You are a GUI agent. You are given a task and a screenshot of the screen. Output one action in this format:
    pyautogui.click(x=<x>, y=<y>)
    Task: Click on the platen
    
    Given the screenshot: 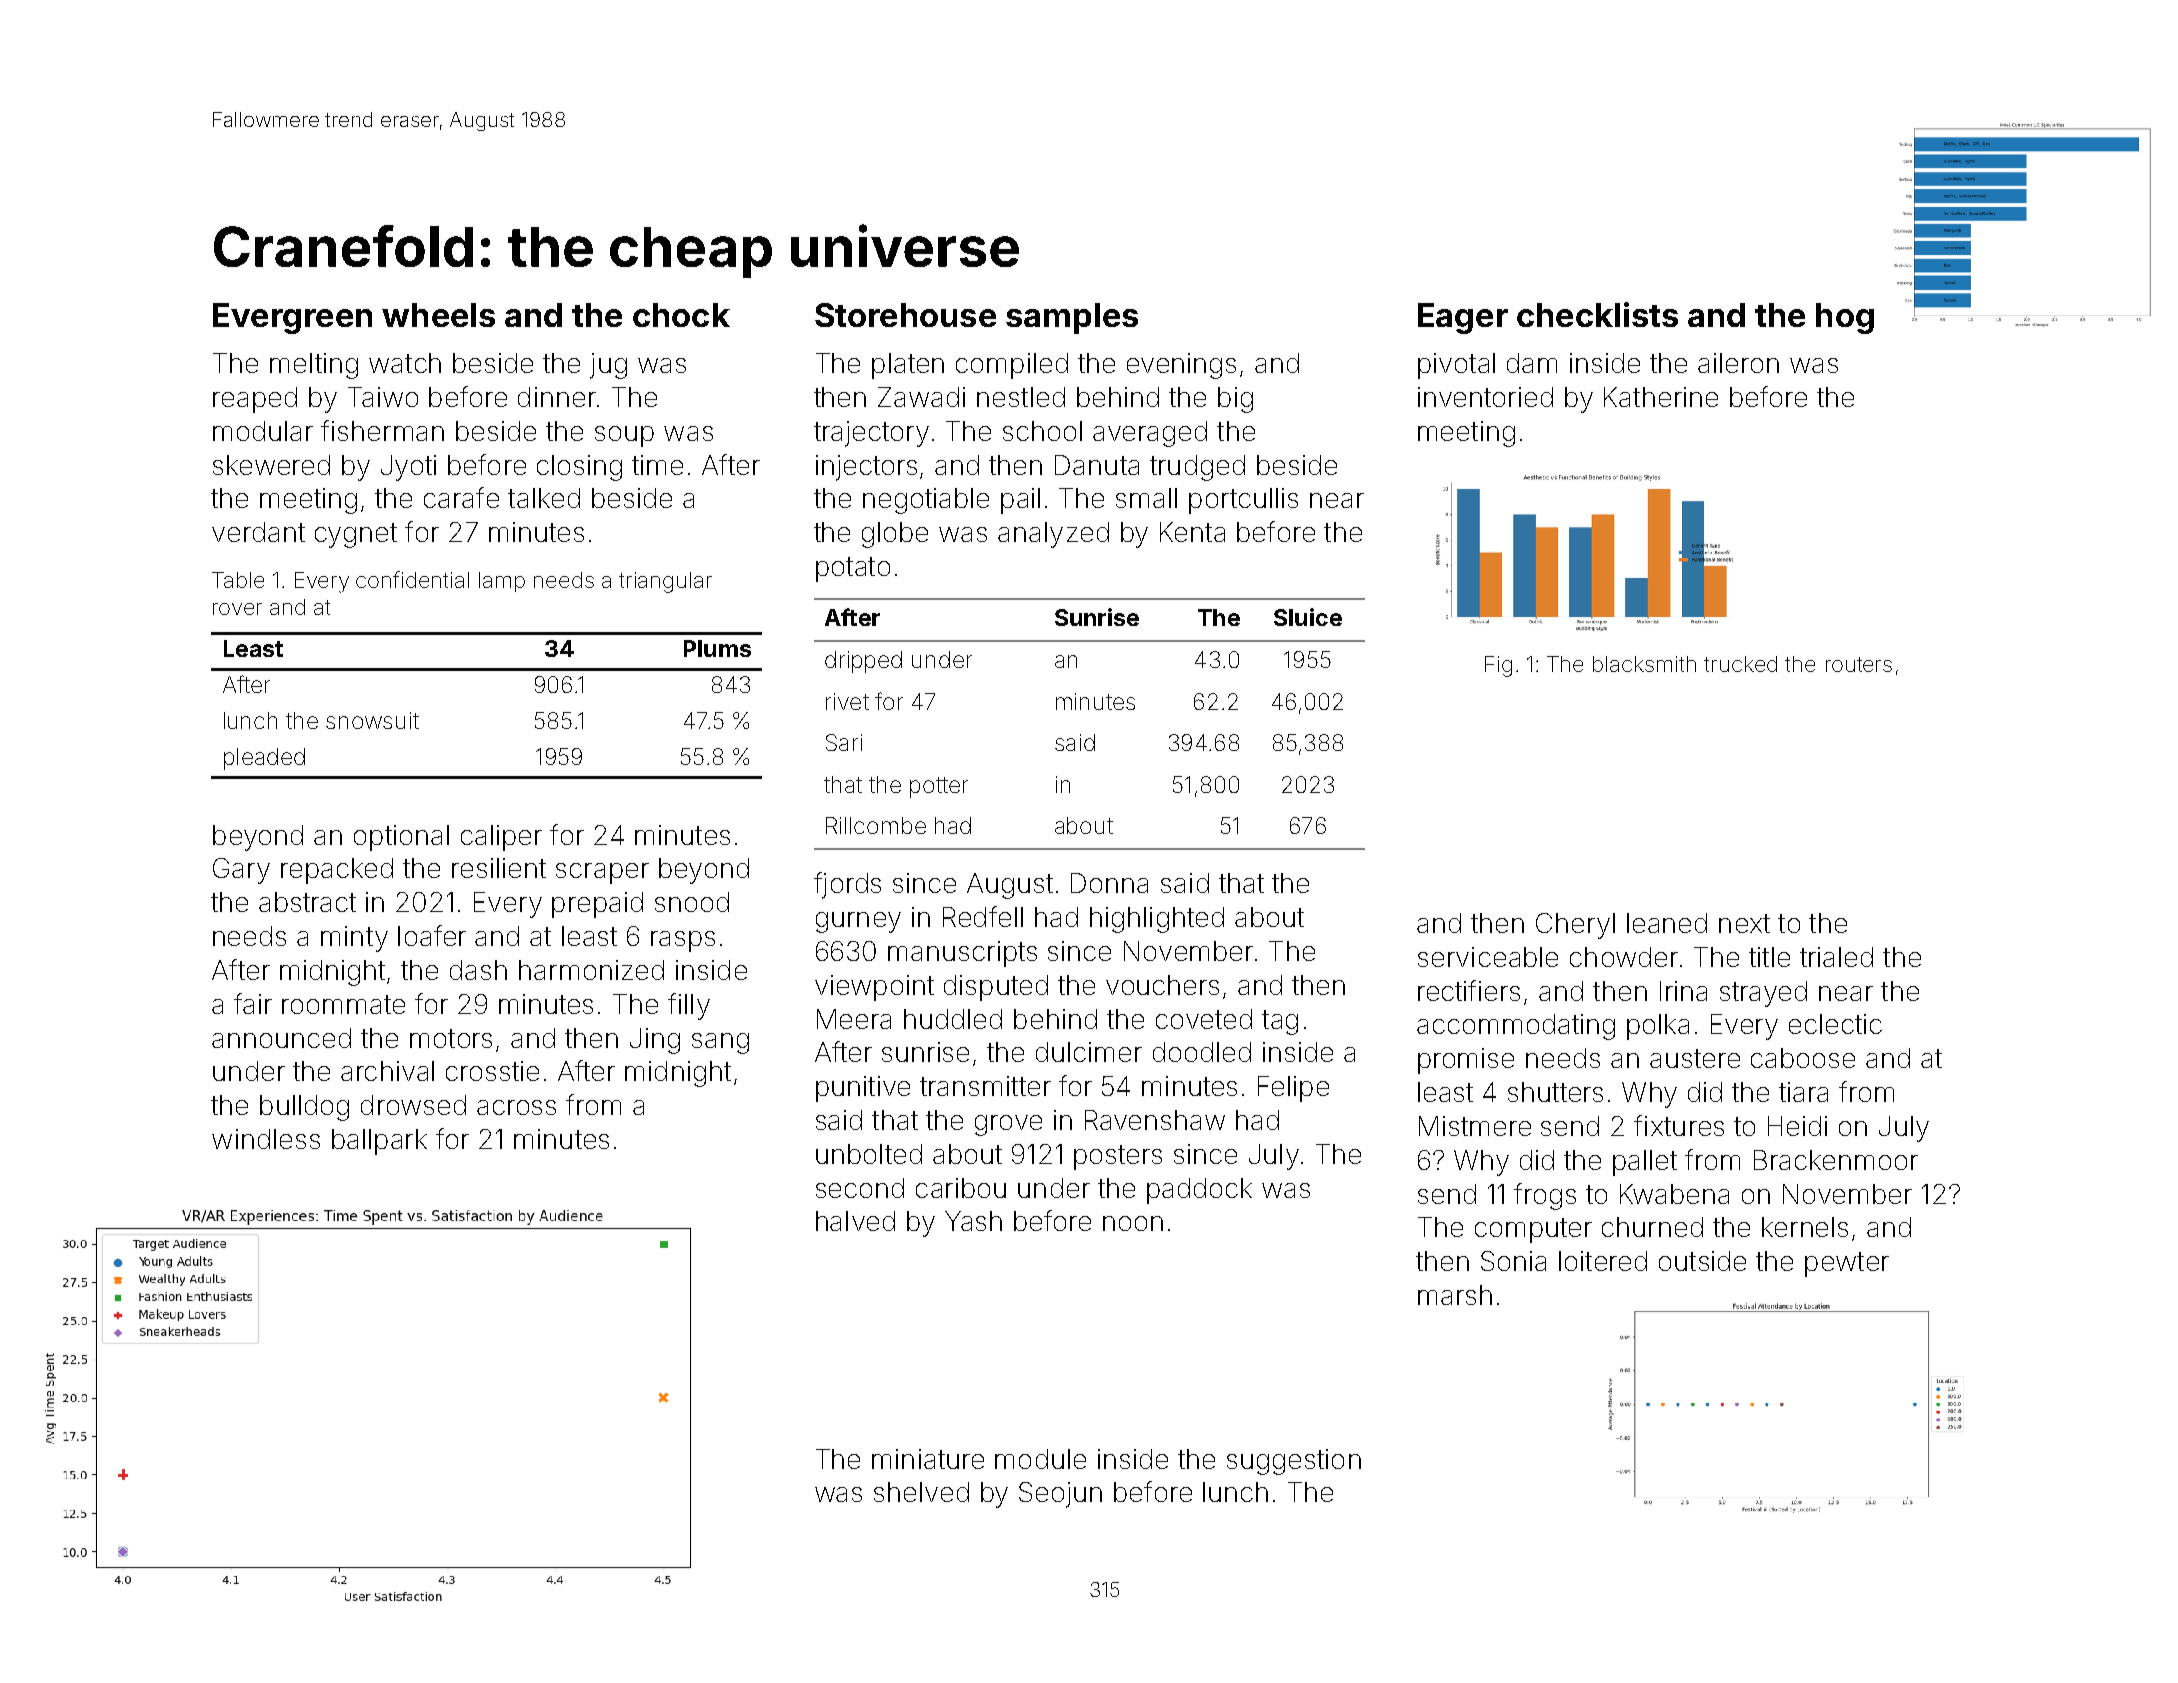 What is the action you would take?
    pyautogui.click(x=908, y=366)
